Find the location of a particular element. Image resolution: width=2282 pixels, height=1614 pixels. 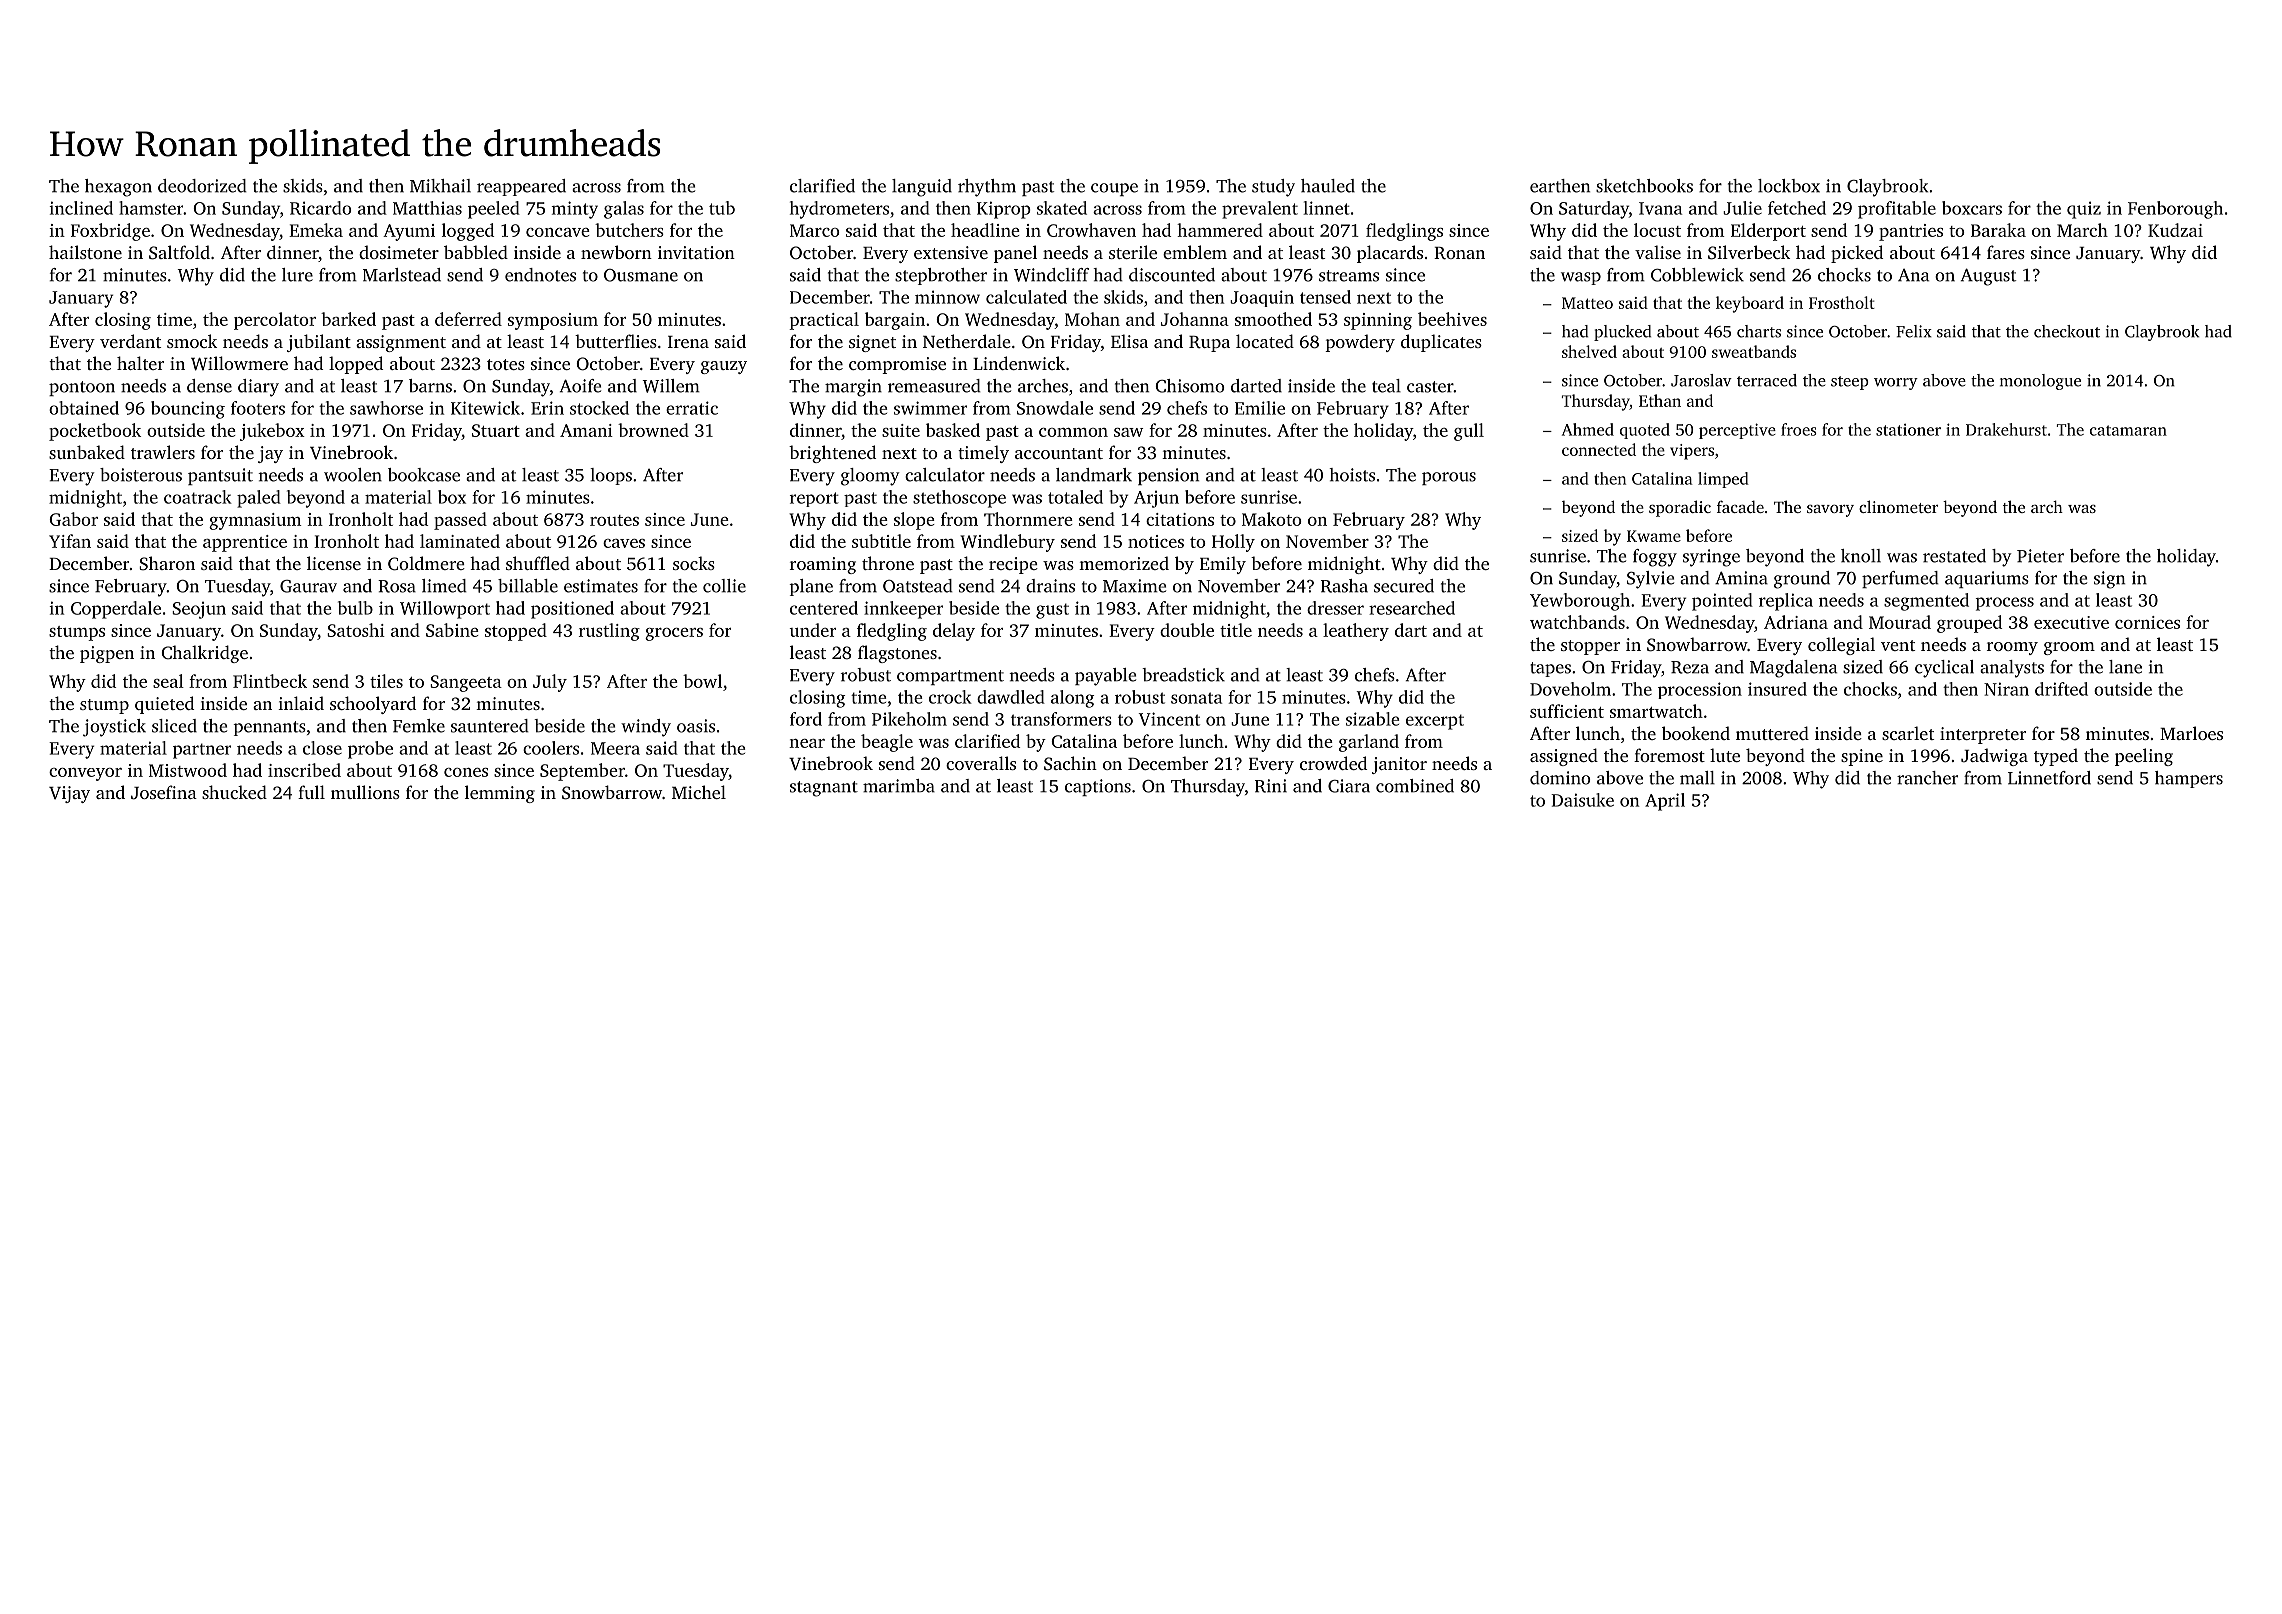

Magdalena is located at coordinates (1793, 669).
